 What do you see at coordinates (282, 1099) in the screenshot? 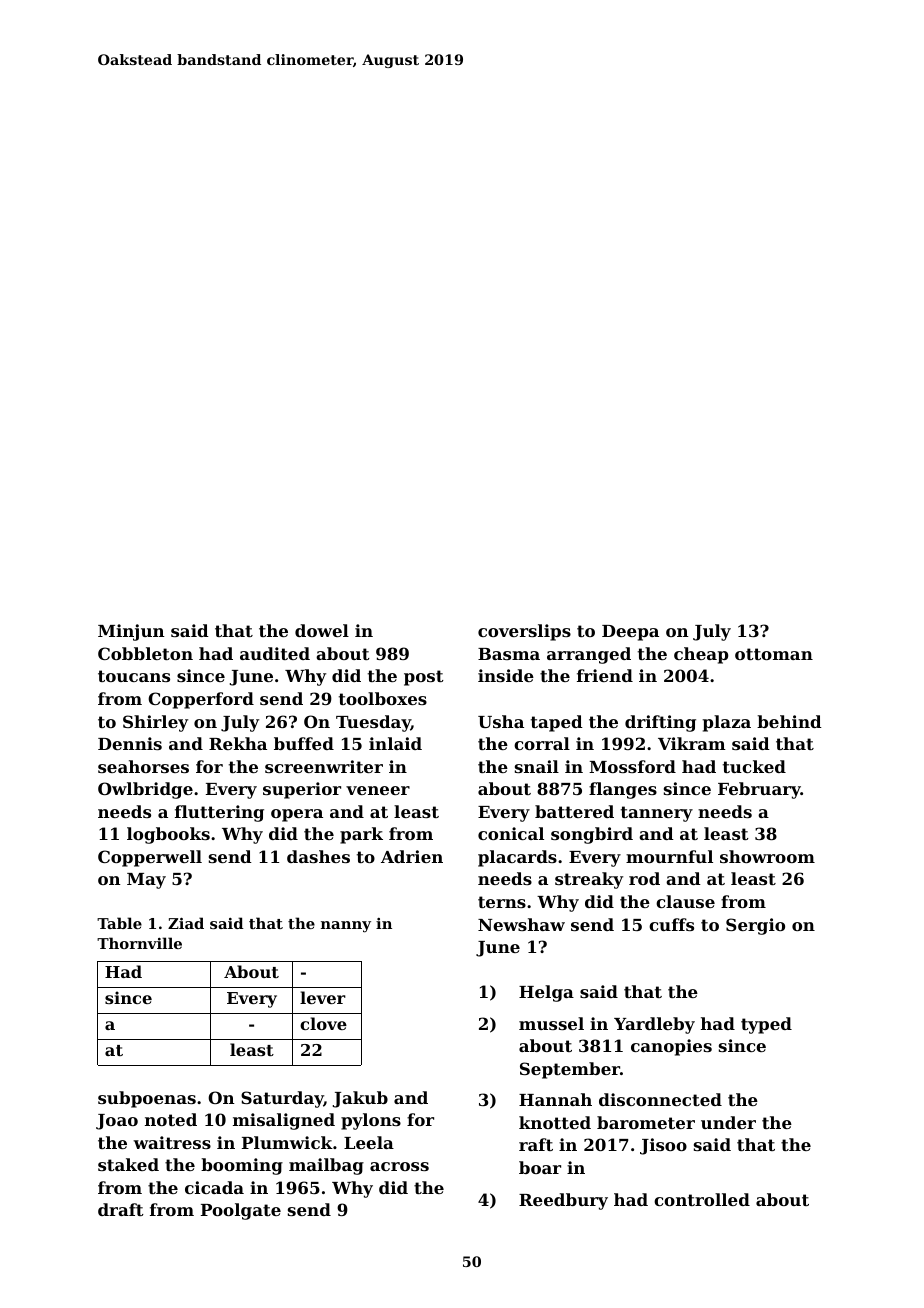
I see `Saturday` at bounding box center [282, 1099].
